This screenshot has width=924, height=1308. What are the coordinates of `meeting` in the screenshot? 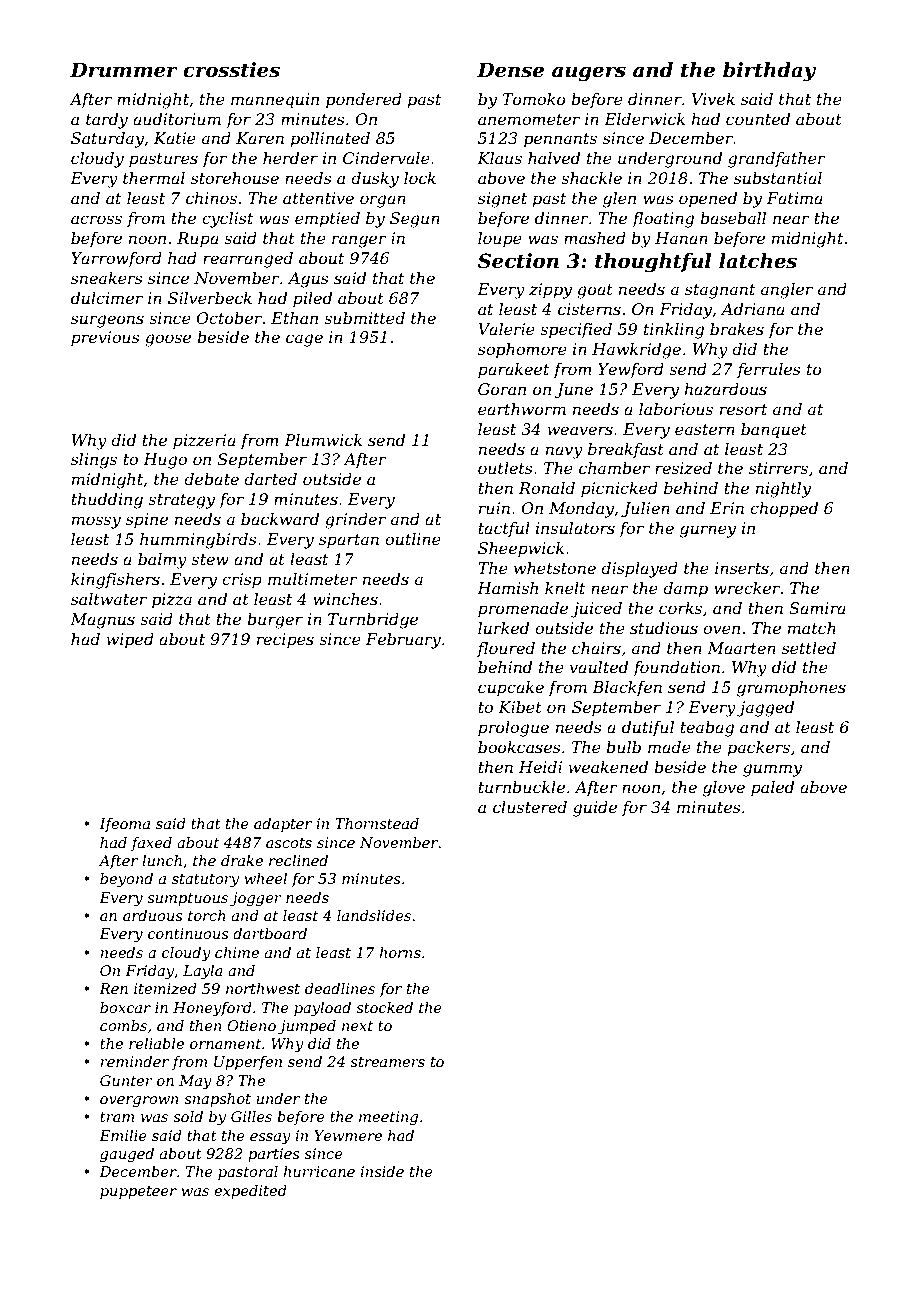 It's located at (388, 1118).
